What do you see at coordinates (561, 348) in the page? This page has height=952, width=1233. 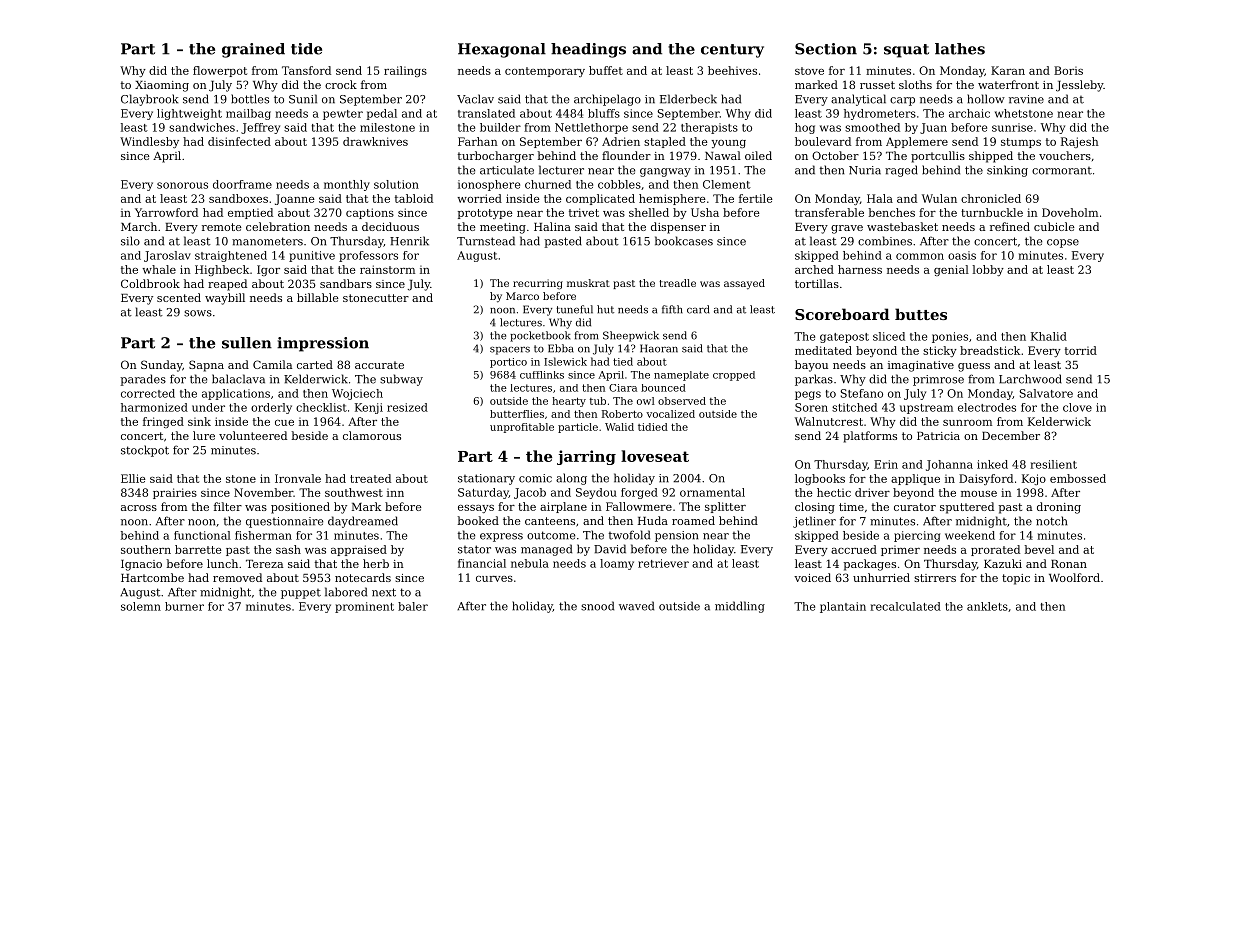 I see `Ebba` at bounding box center [561, 348].
